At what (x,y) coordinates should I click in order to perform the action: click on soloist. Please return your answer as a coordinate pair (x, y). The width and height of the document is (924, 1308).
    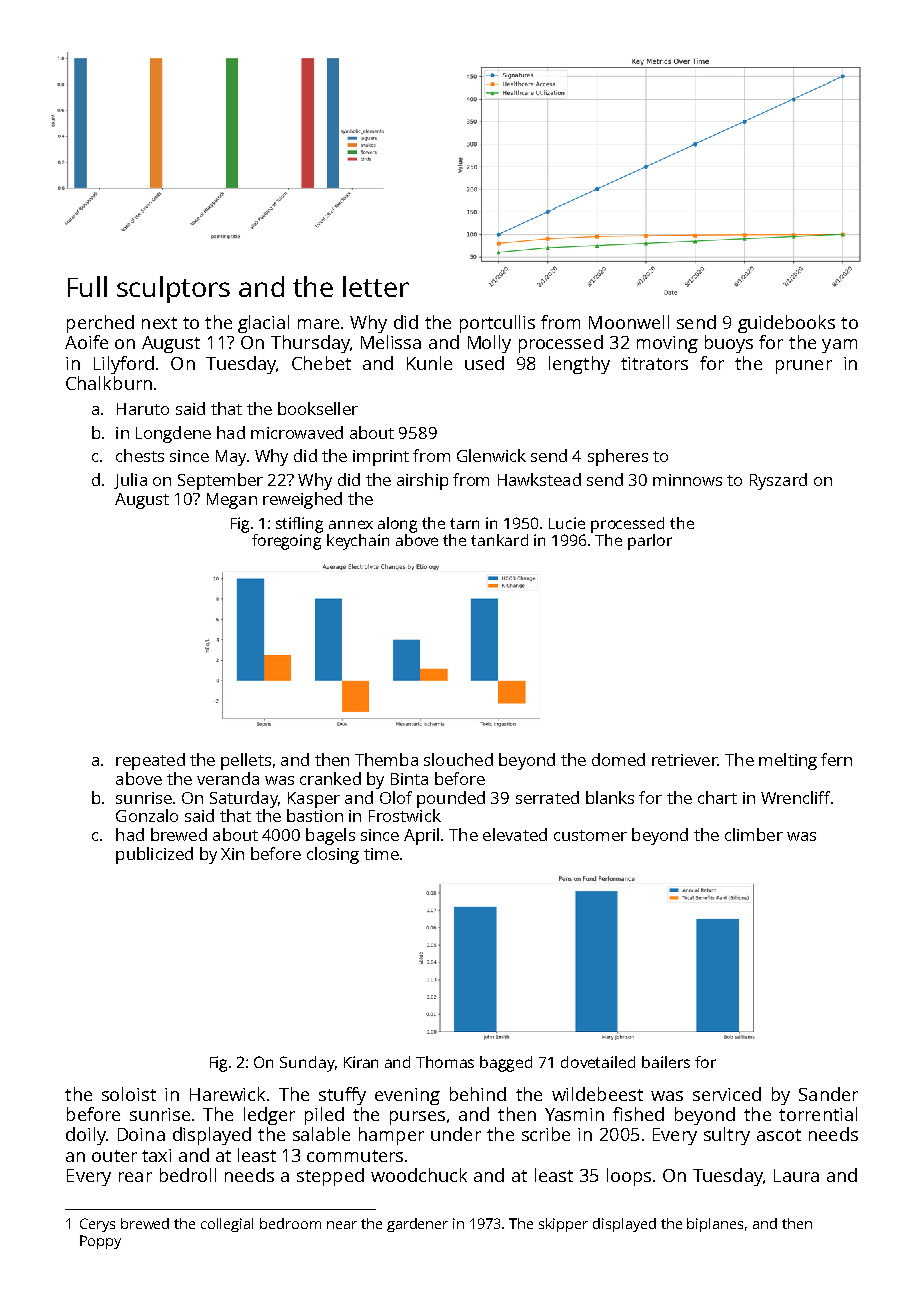
    Looking at the image, I should click on (129, 1094).
